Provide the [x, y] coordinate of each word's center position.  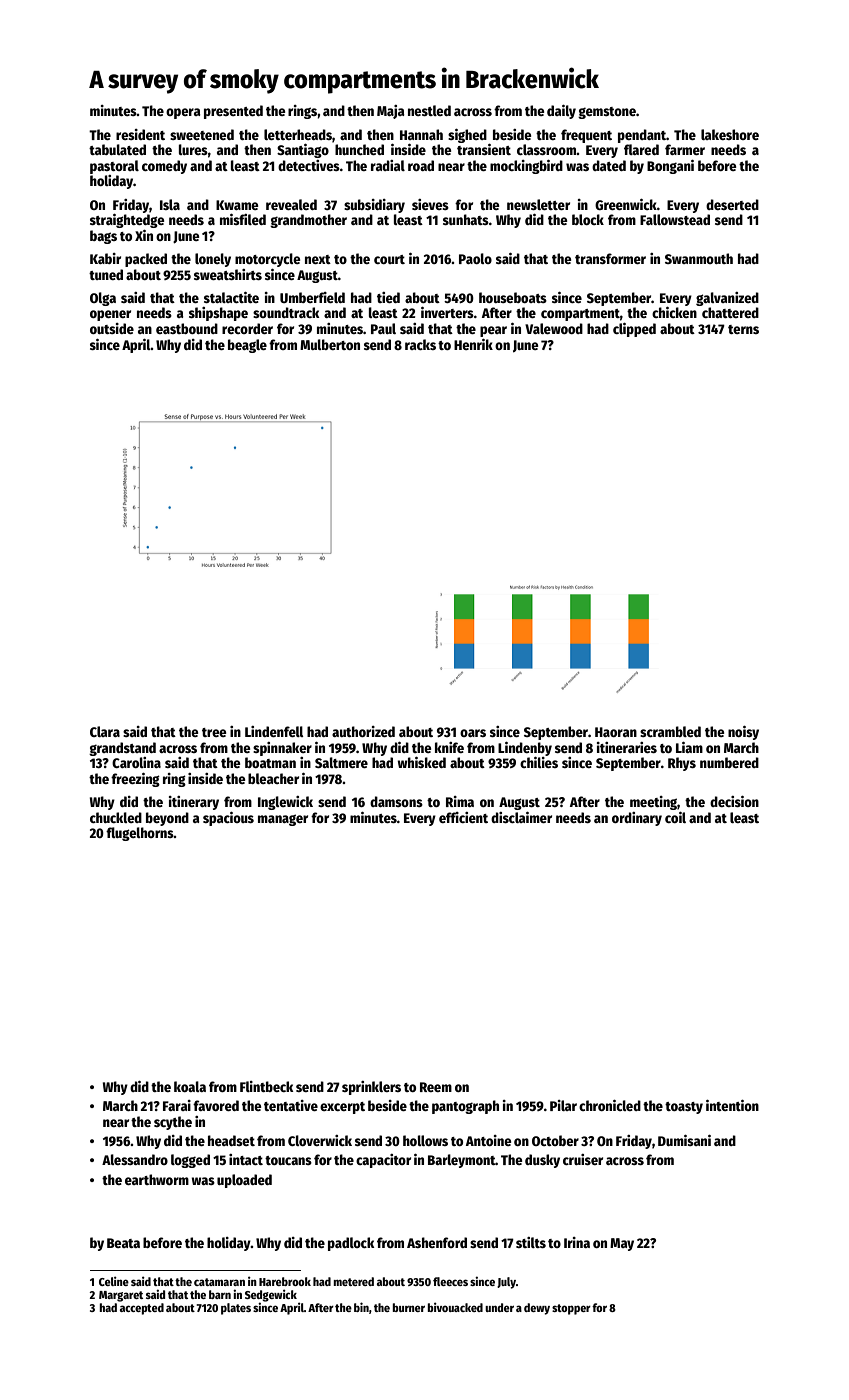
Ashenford [437, 1242]
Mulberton [330, 344]
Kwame [237, 205]
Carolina [136, 762]
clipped [634, 330]
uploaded [244, 1181]
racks [420, 344]
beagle [247, 346]
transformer [610, 258]
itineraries [627, 747]
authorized [363, 731]
